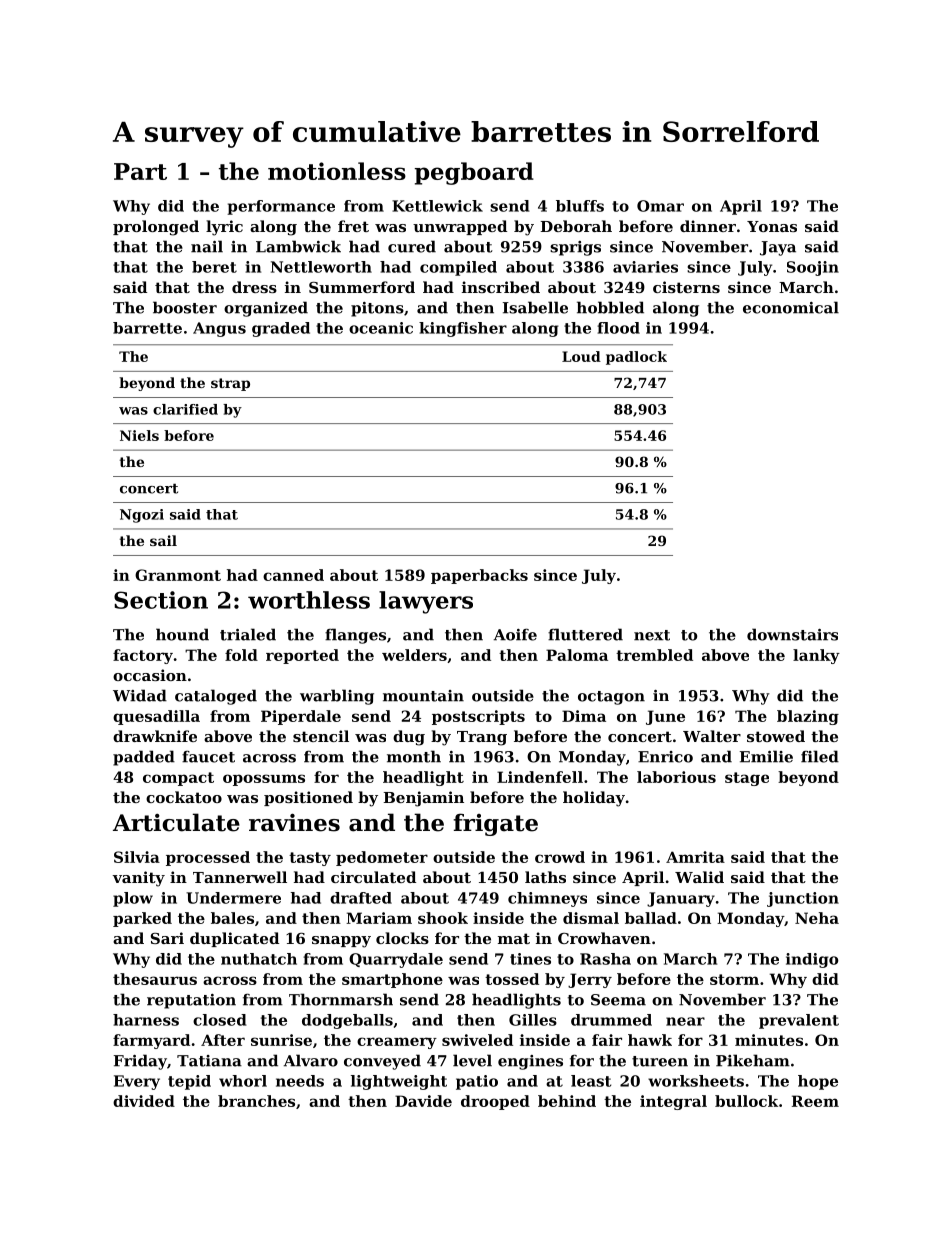 This page has width=952, height=1233. Describe the element at coordinates (665, 717) in the page. I see `June` at that location.
